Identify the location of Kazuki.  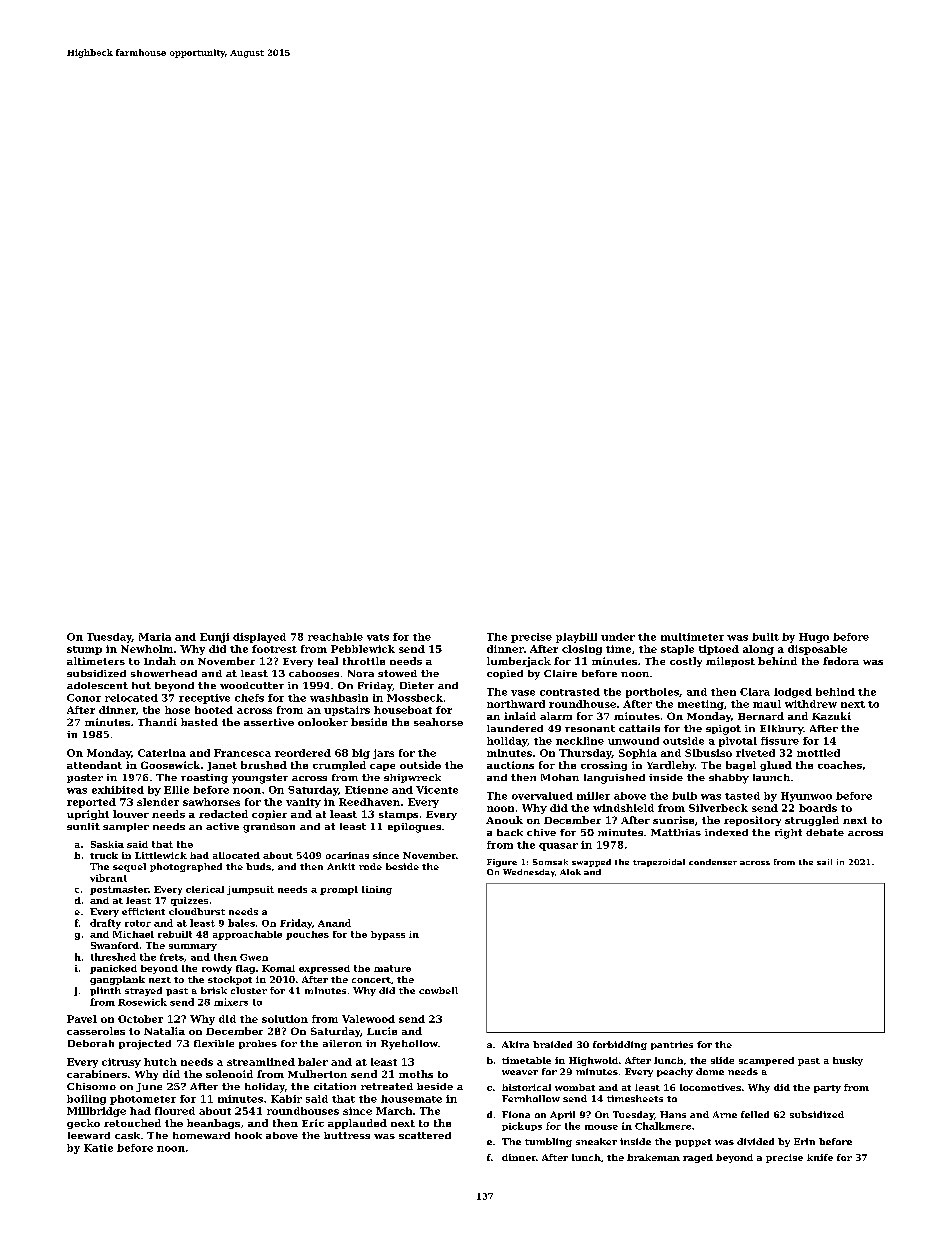
(831, 716).
